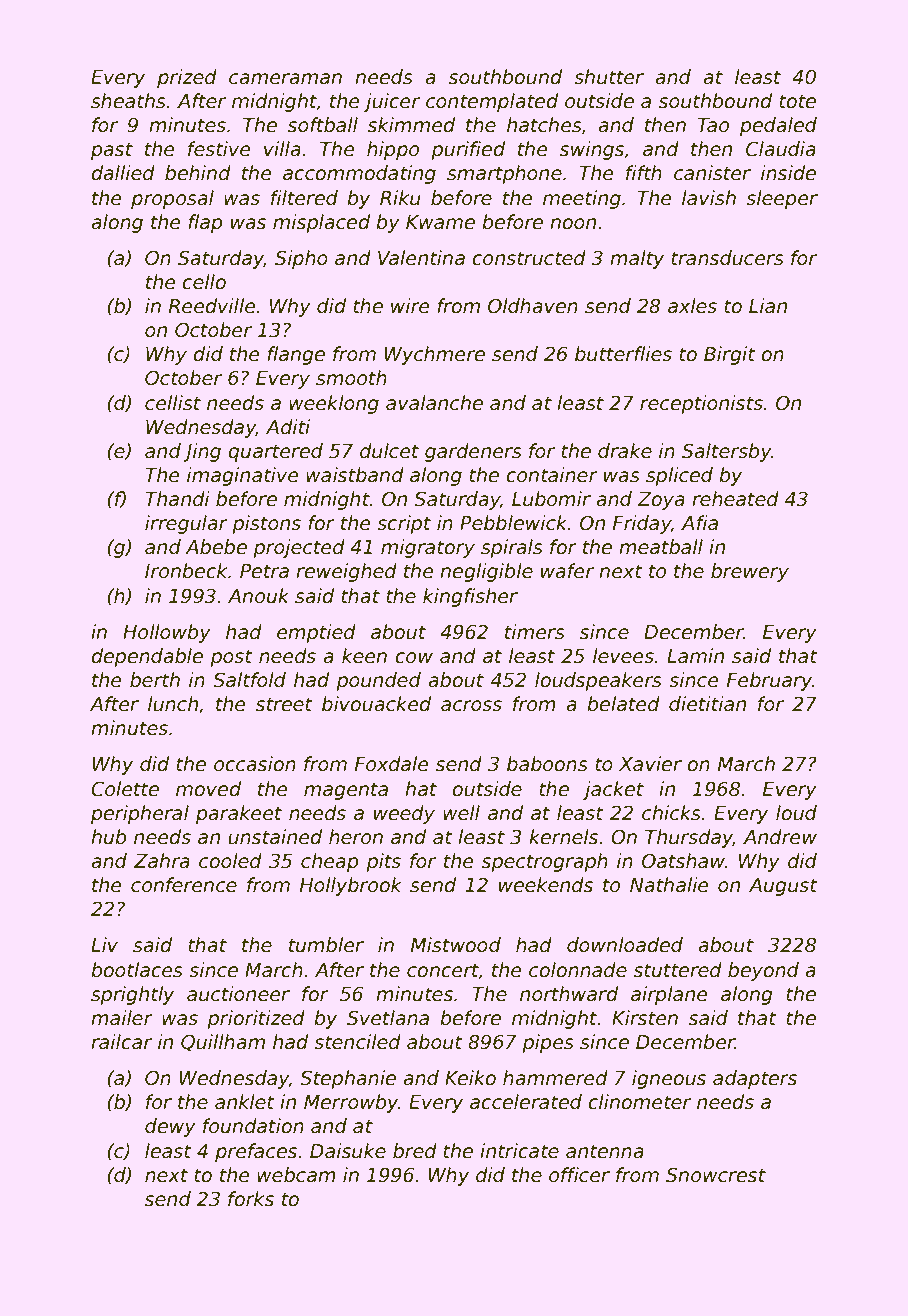 The height and width of the screenshot is (1316, 908). What do you see at coordinates (797, 101) in the screenshot?
I see `tote` at bounding box center [797, 101].
